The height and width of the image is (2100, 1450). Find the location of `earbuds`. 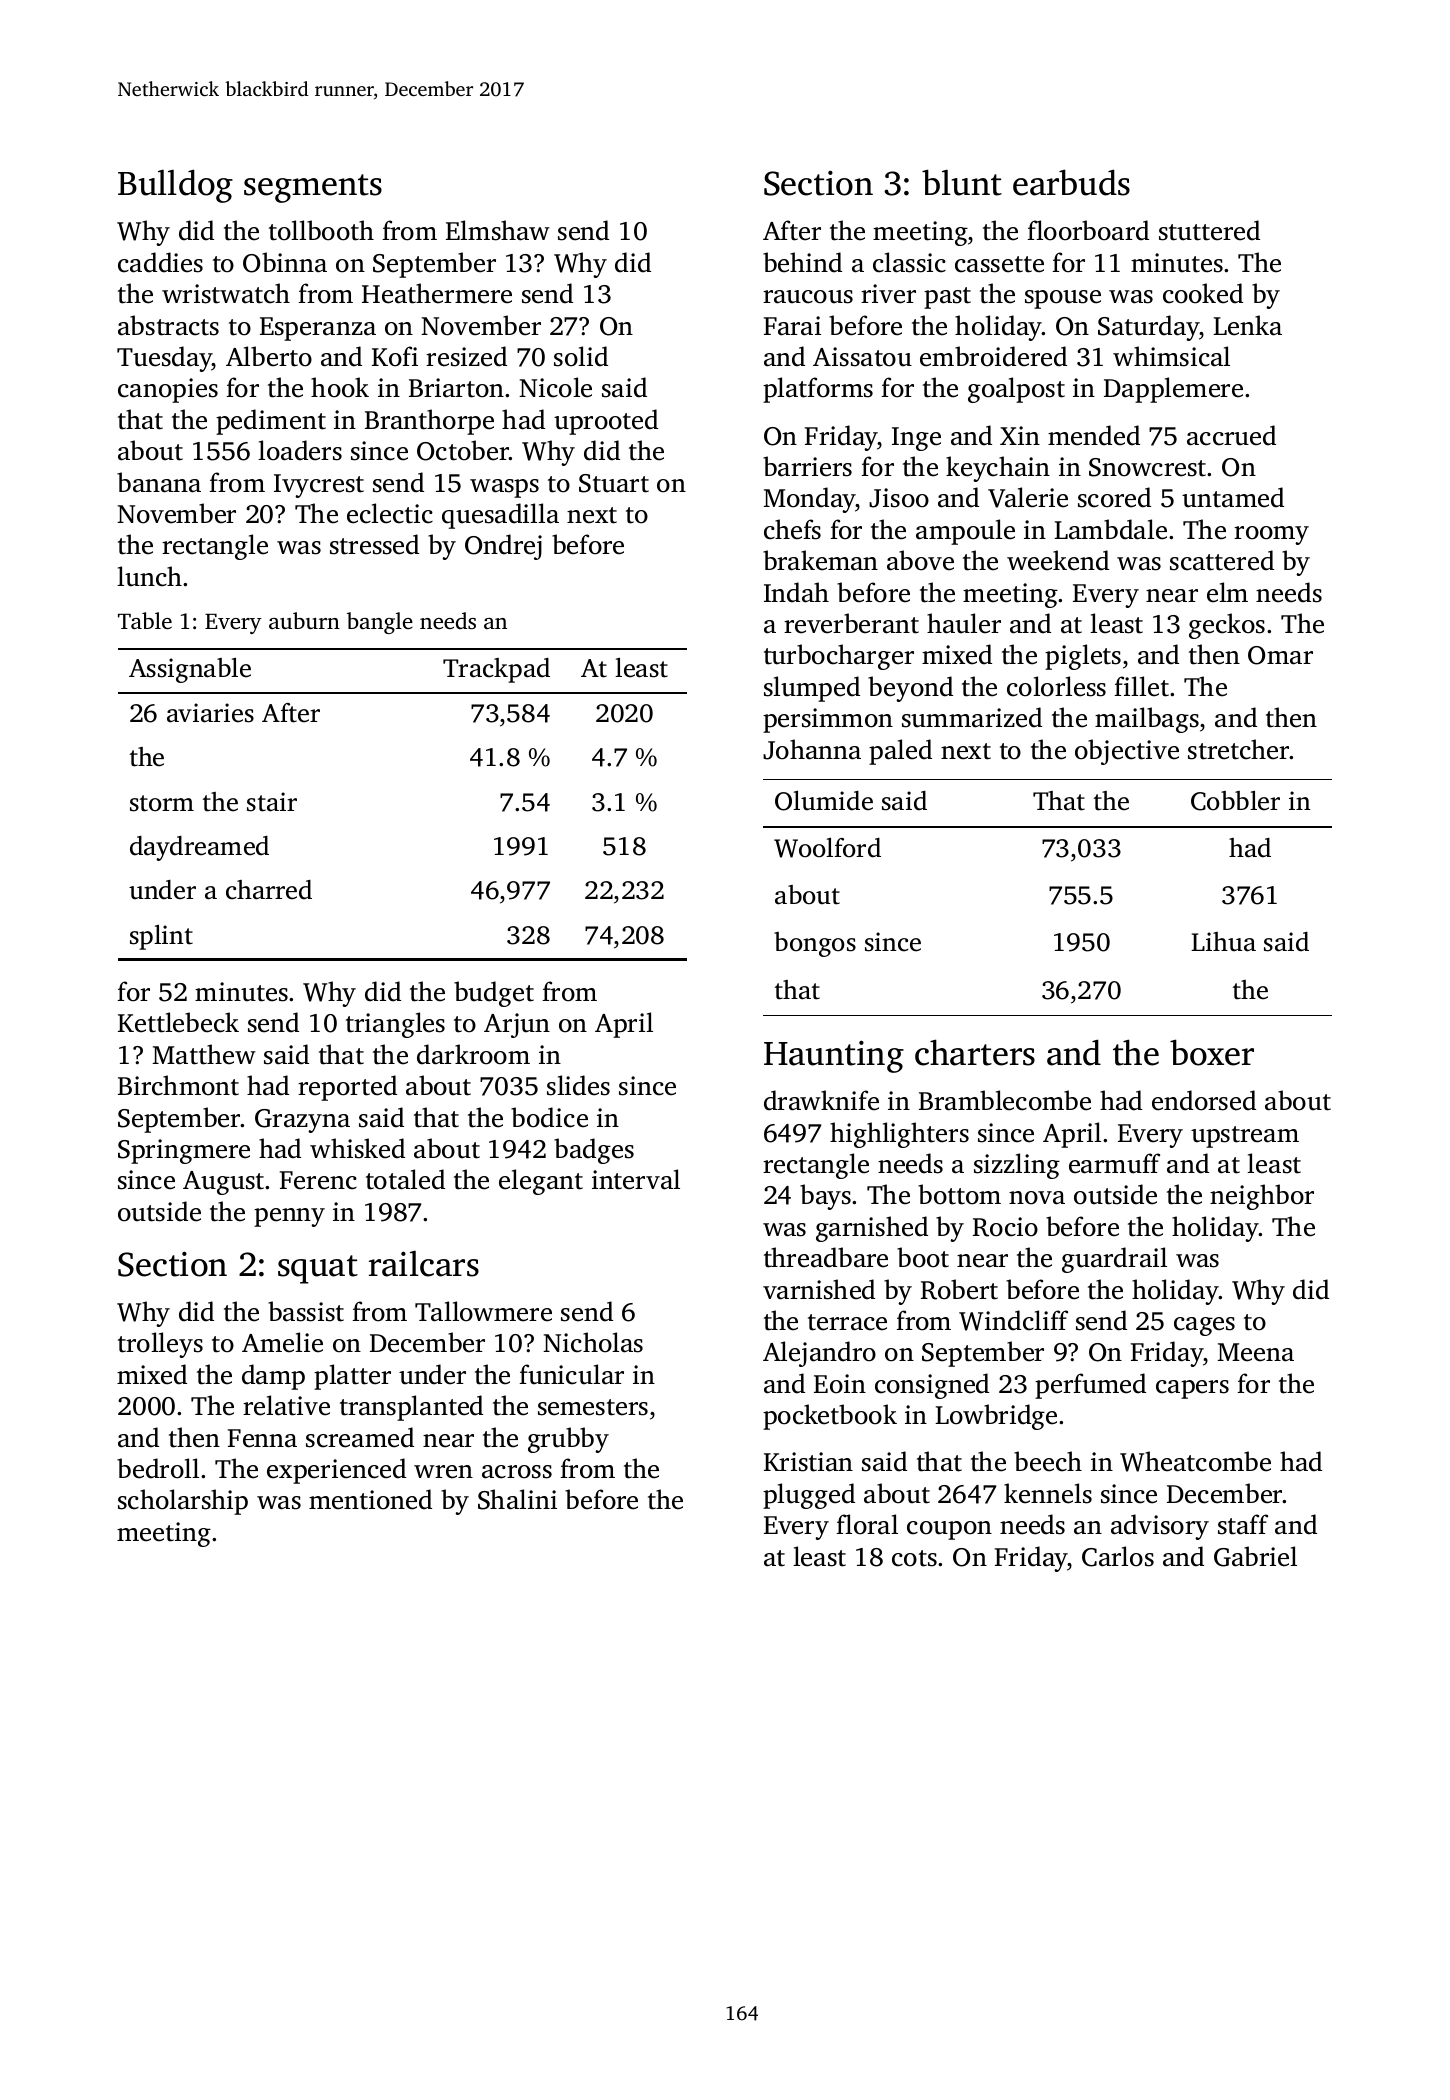

earbuds is located at coordinates (1071, 182).
